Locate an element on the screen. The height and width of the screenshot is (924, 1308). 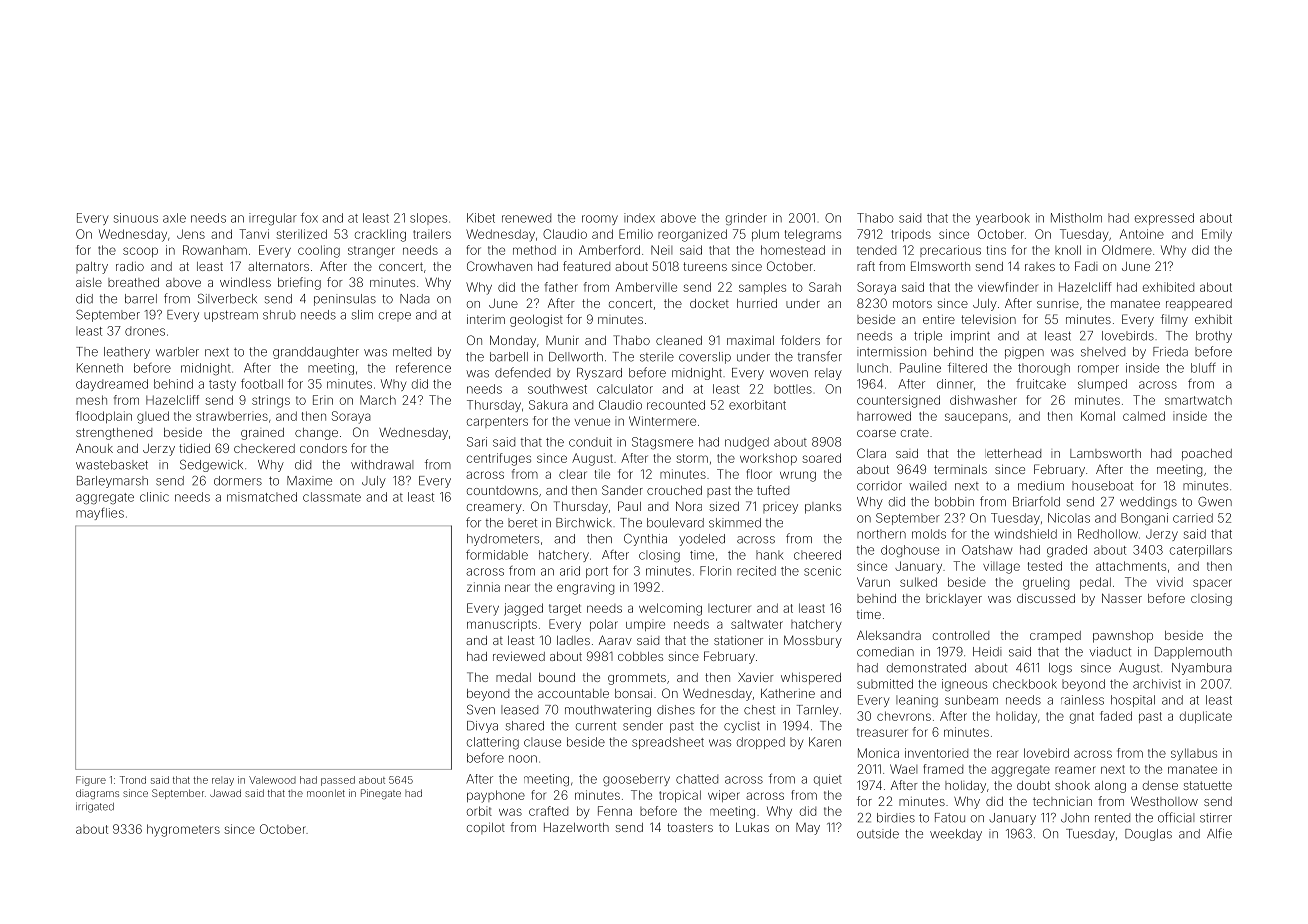
welcoming is located at coordinates (670, 609).
